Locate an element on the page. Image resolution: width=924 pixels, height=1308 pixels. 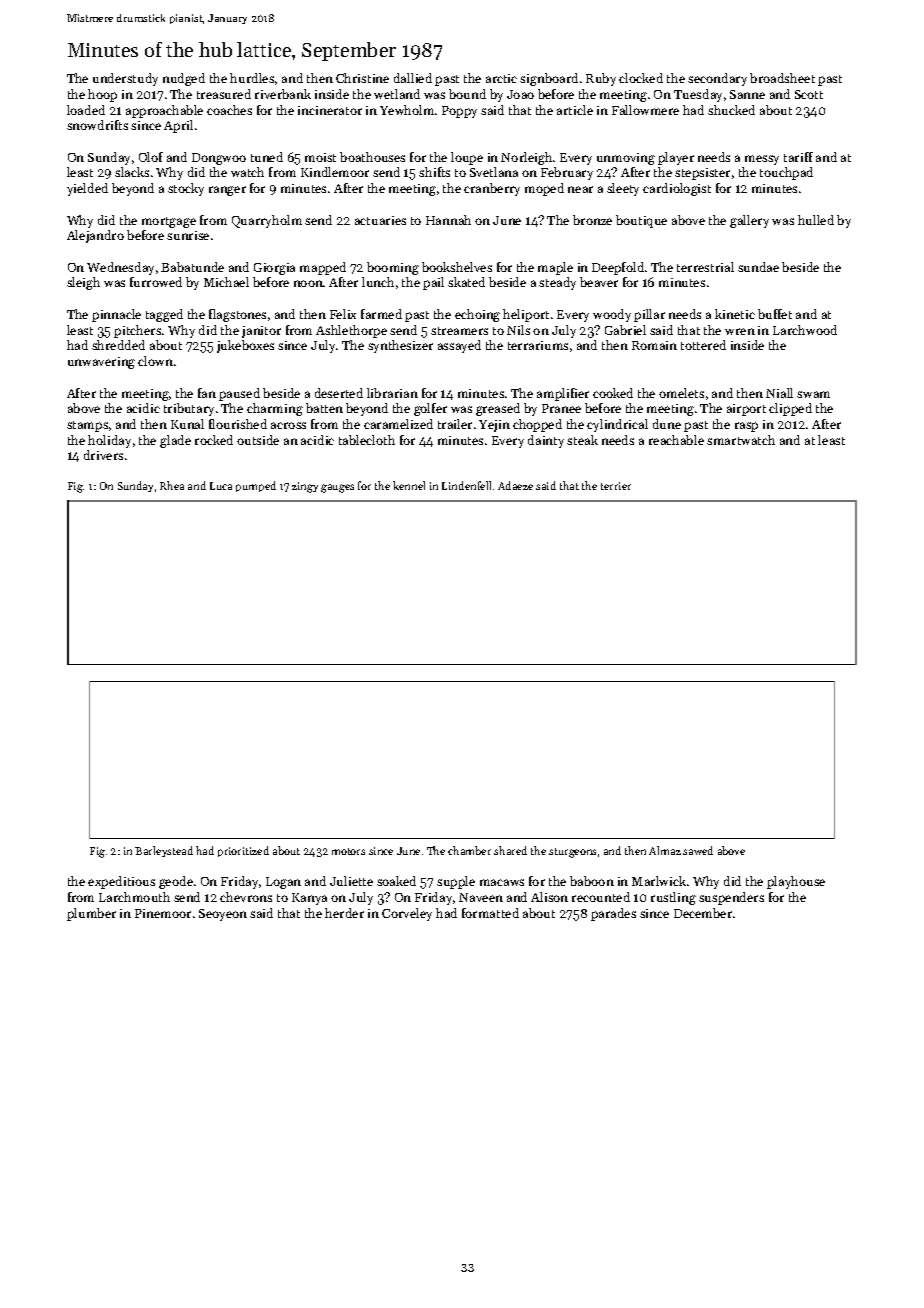
echoing is located at coordinates (477, 315).
